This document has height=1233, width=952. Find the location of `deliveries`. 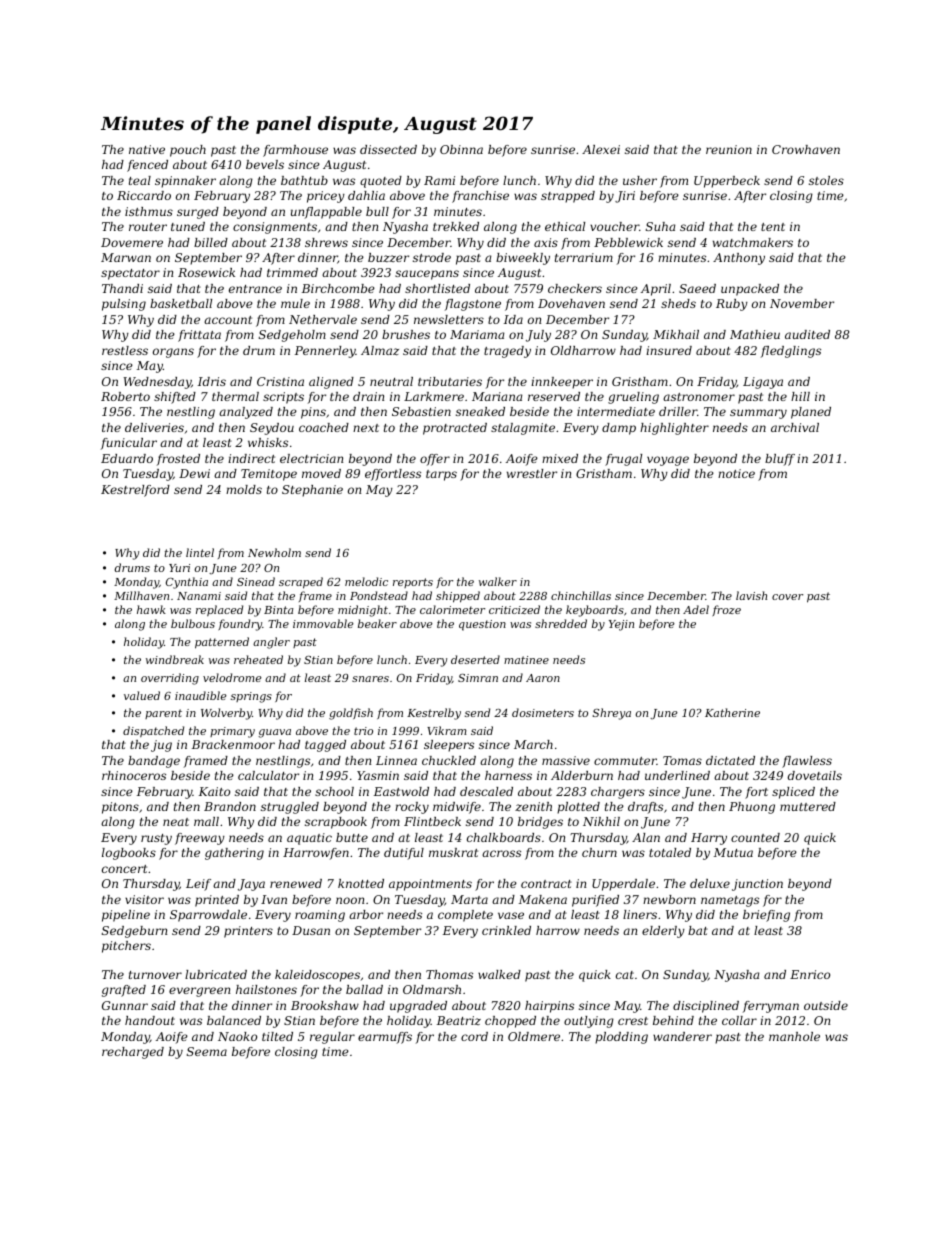

deliveries is located at coordinates (154, 427).
